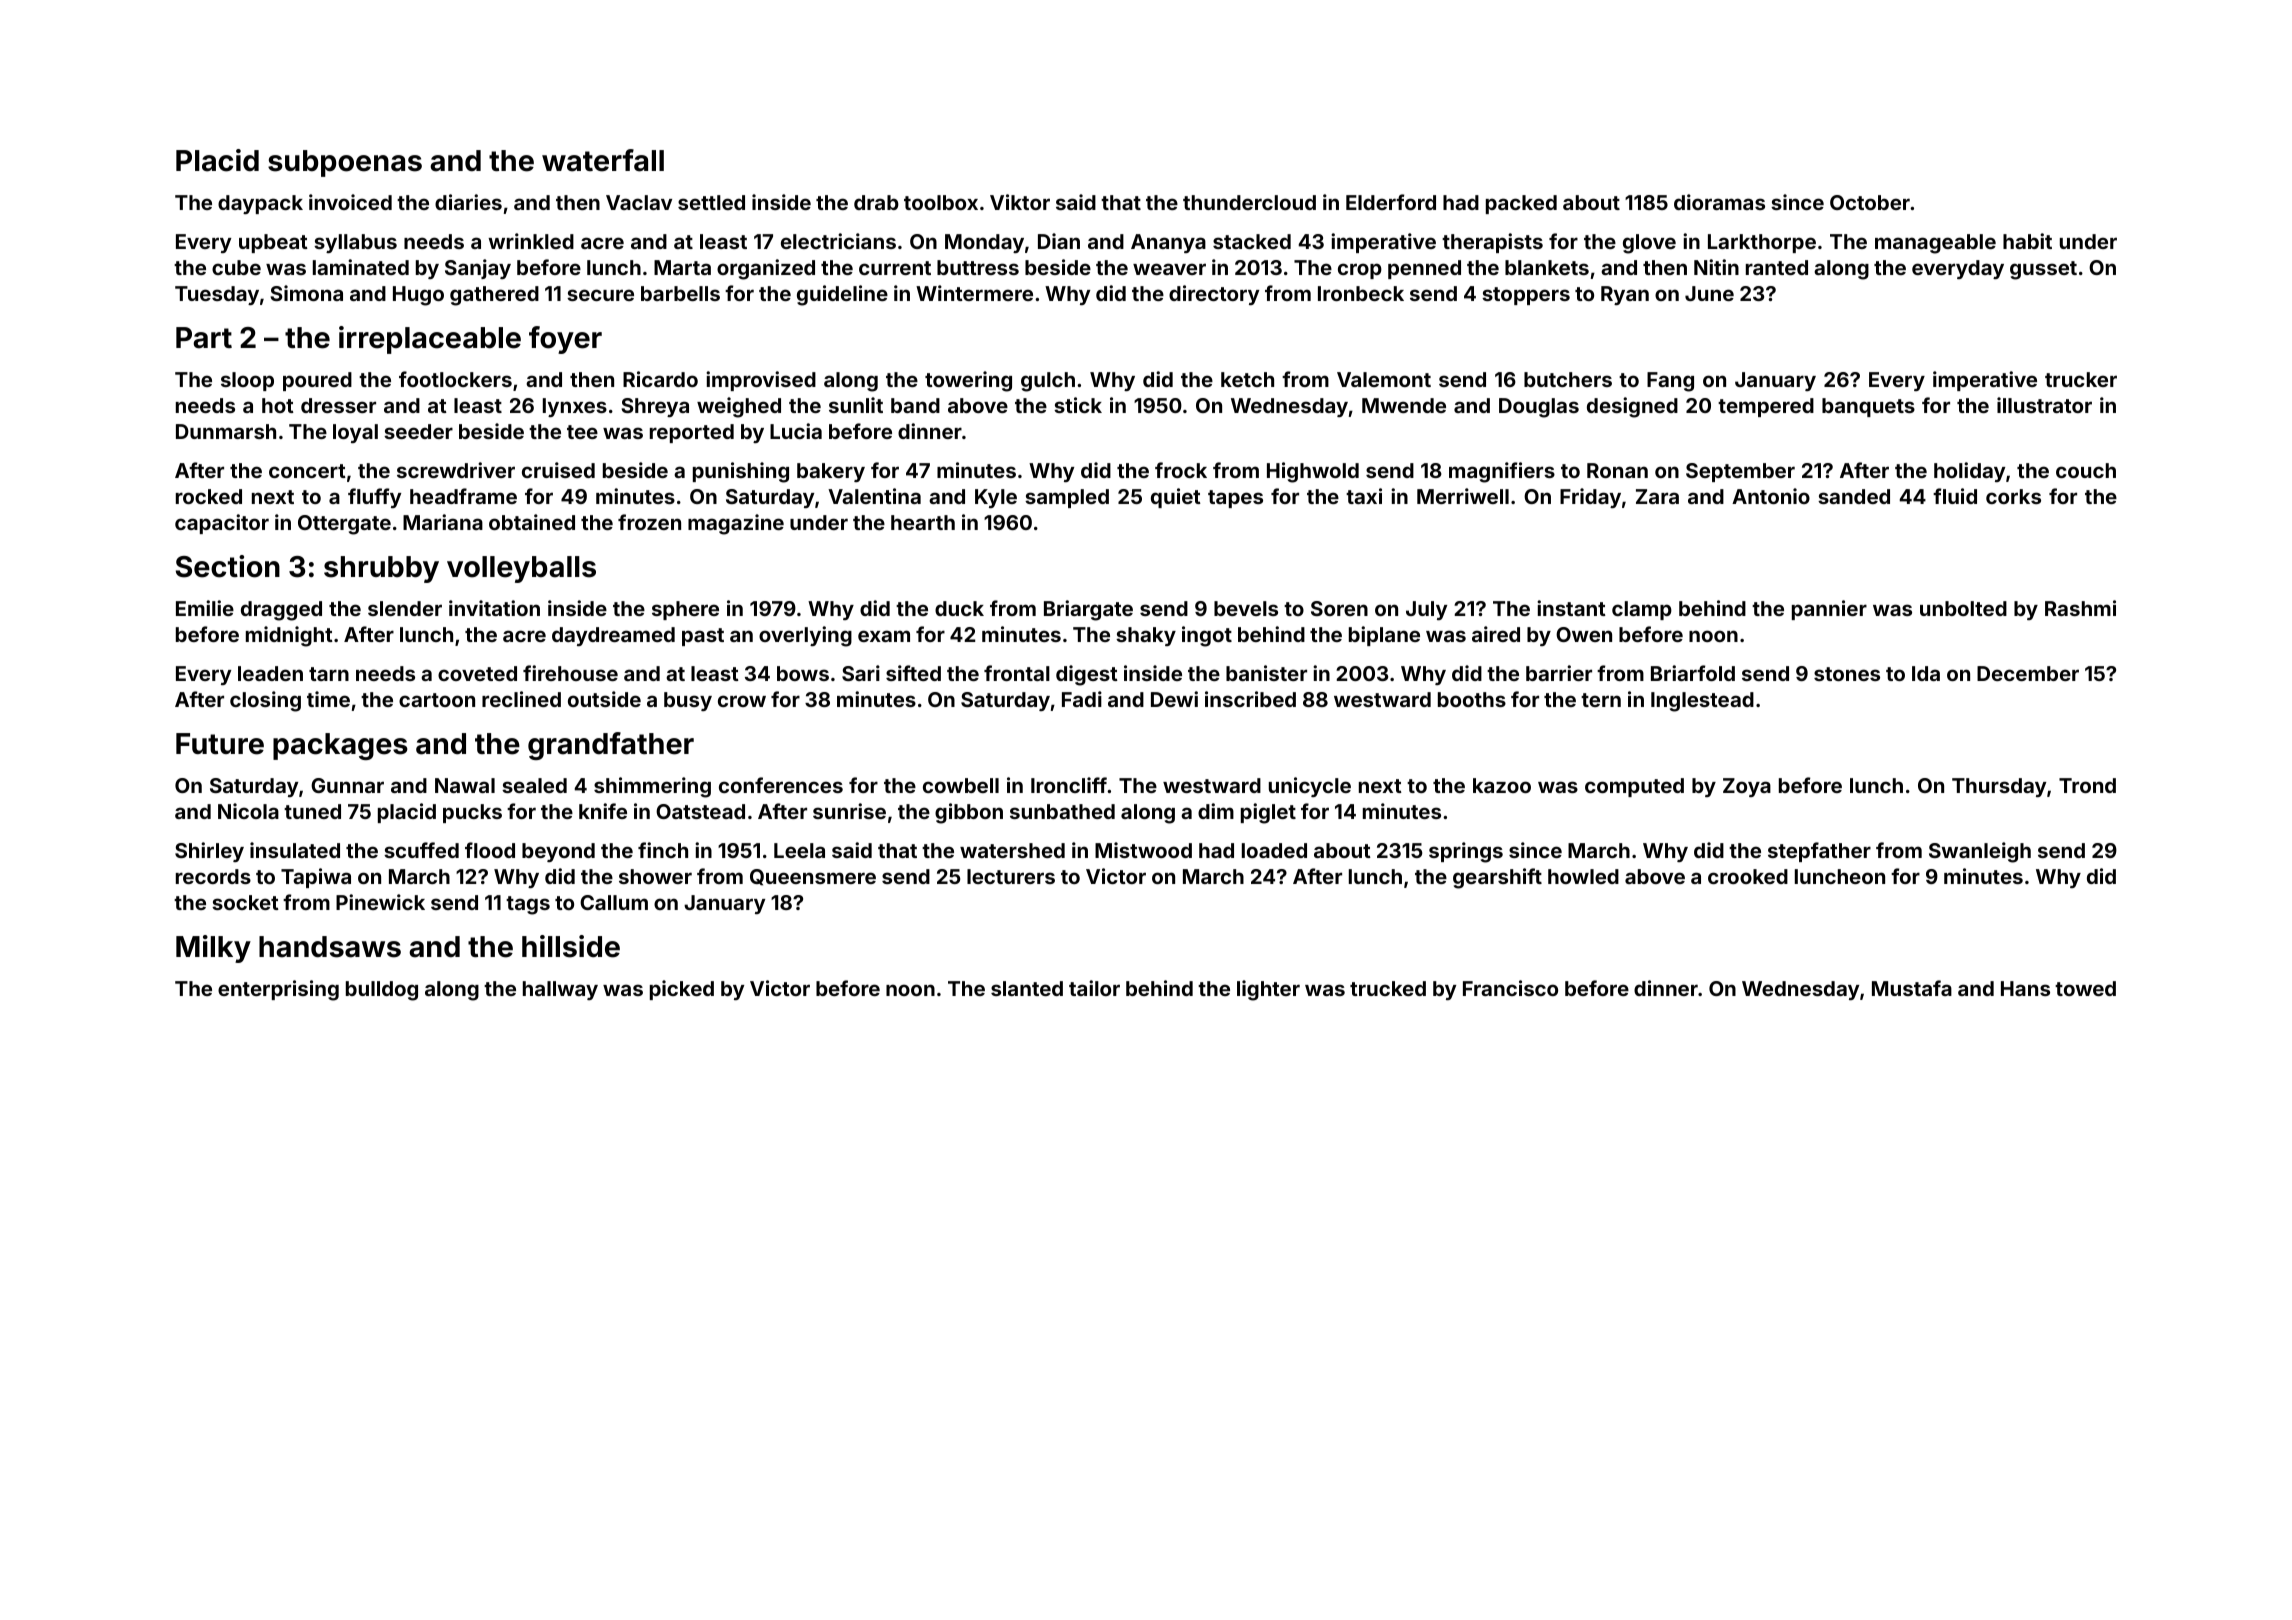 The height and width of the image is (1620, 2292). What do you see at coordinates (361, 267) in the image?
I see `laminated` at bounding box center [361, 267].
